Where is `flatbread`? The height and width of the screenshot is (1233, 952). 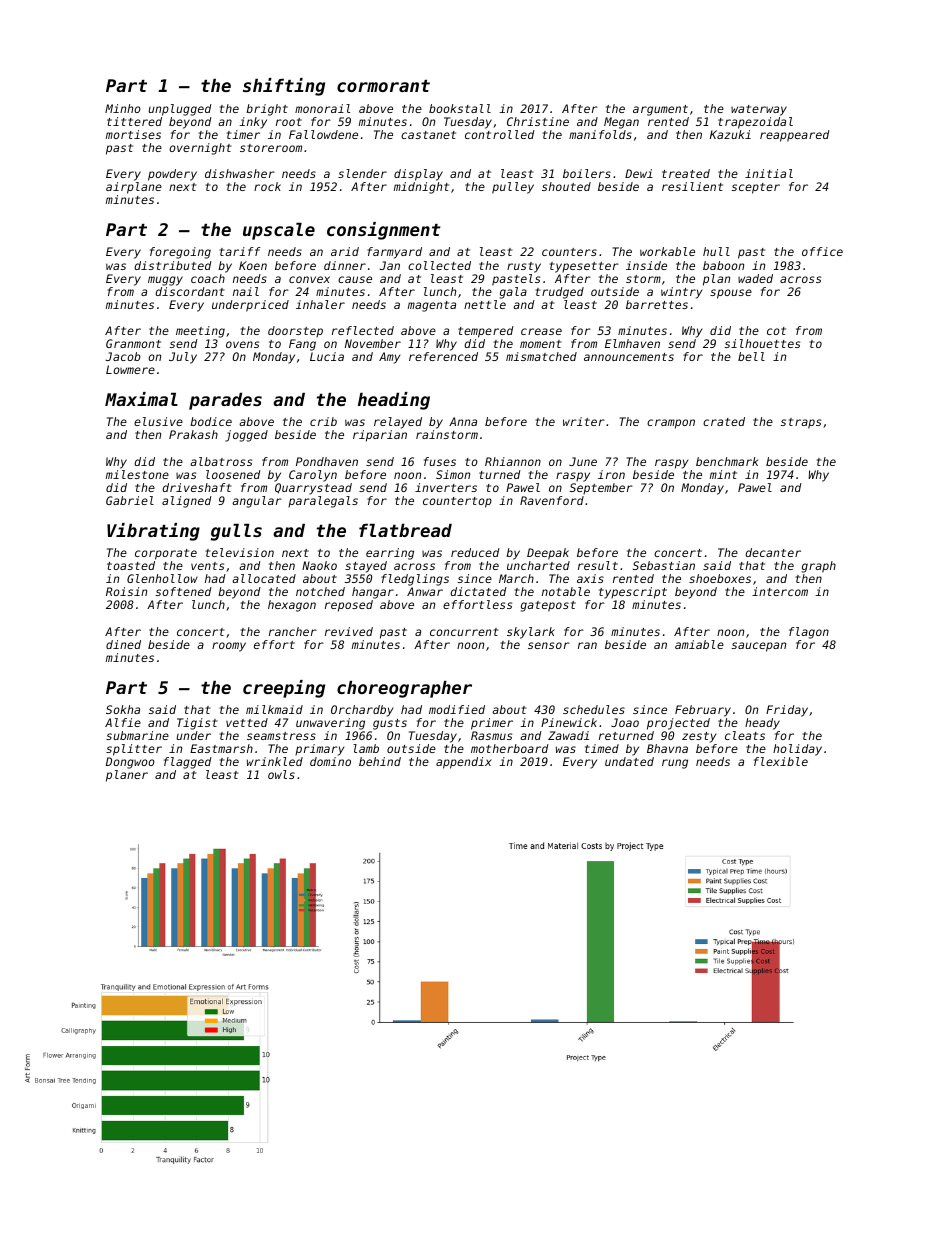 flatbread is located at coordinates (405, 530).
